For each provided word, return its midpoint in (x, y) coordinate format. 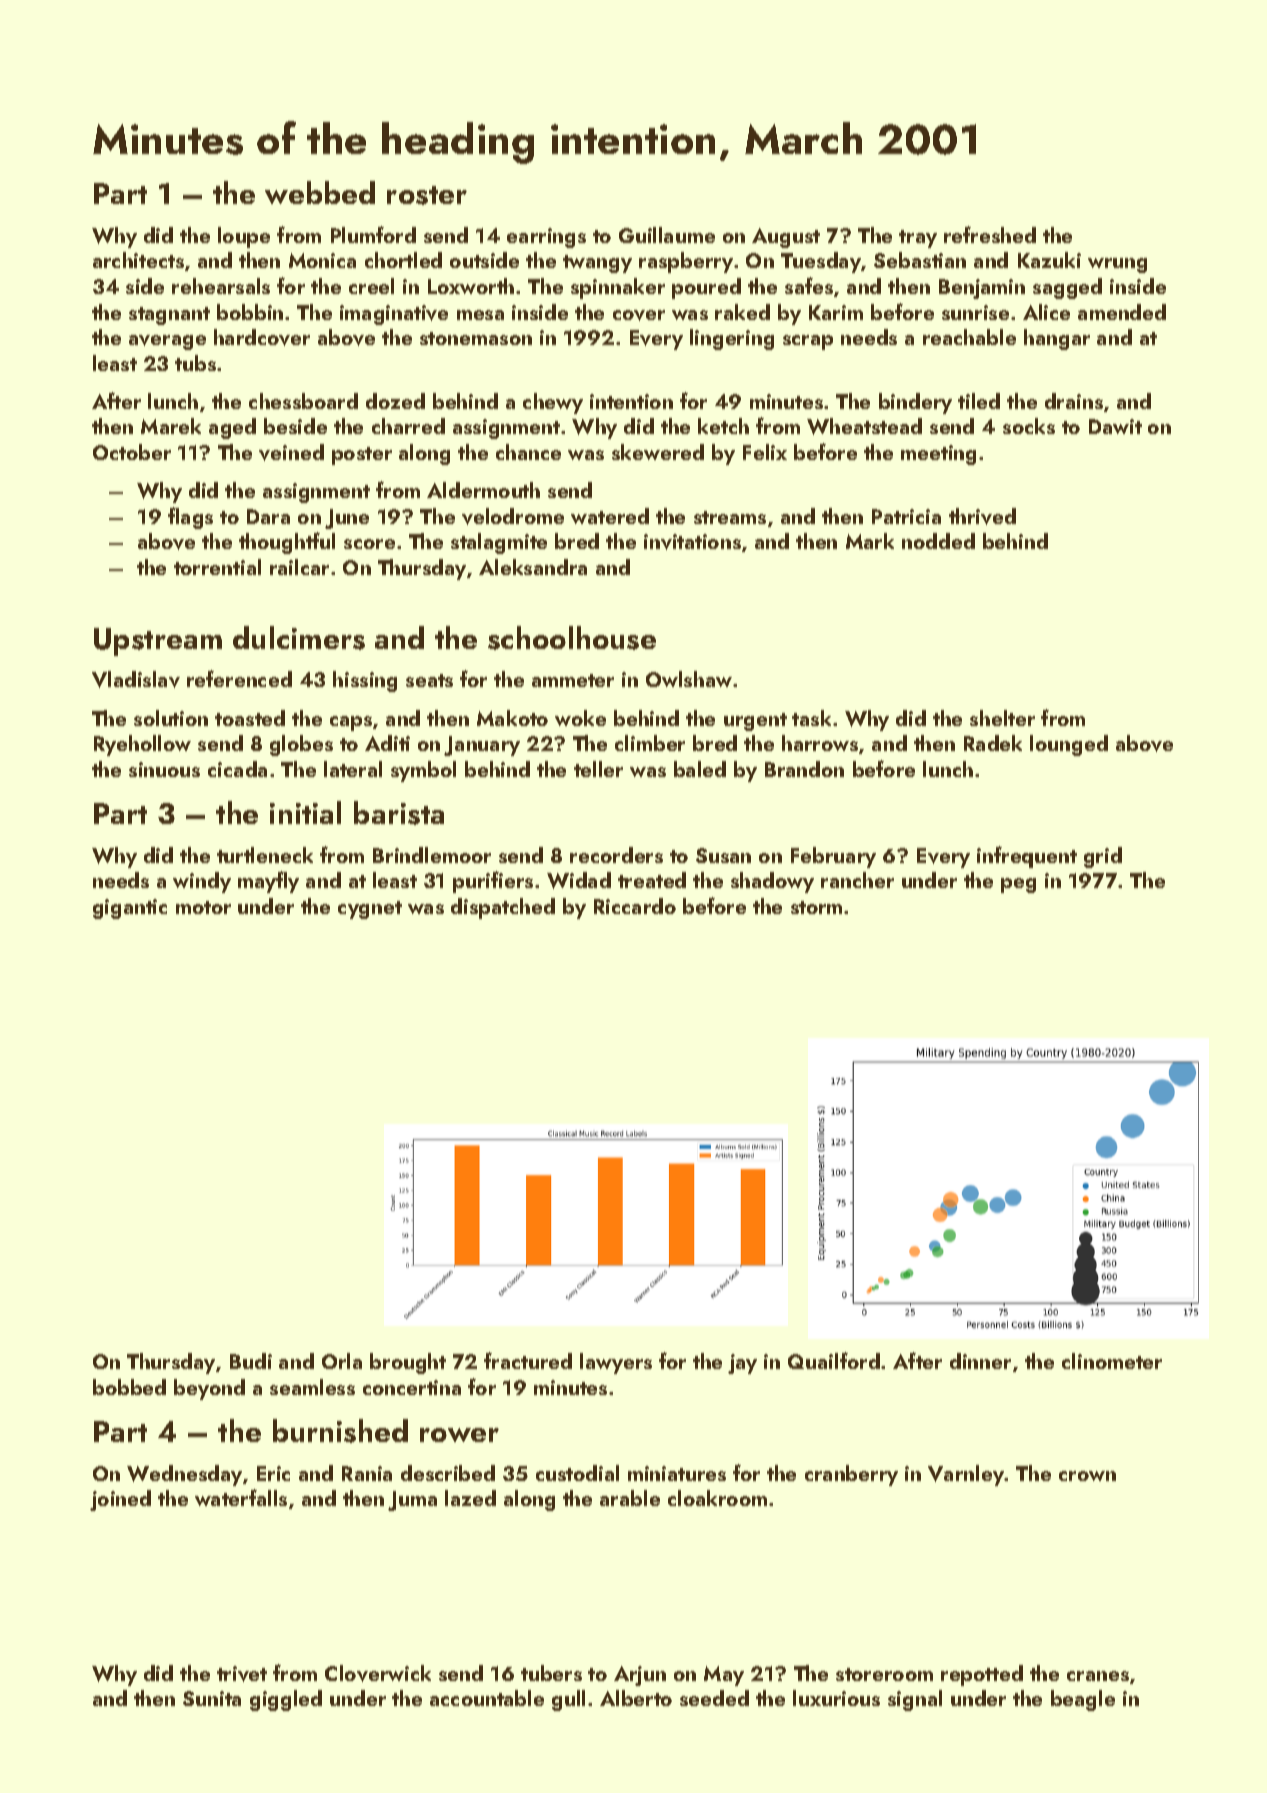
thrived (982, 516)
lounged (1069, 745)
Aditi (387, 743)
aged (232, 428)
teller (598, 769)
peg (1018, 885)
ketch (723, 426)
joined (120, 1500)
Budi (251, 1361)
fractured (528, 1360)
